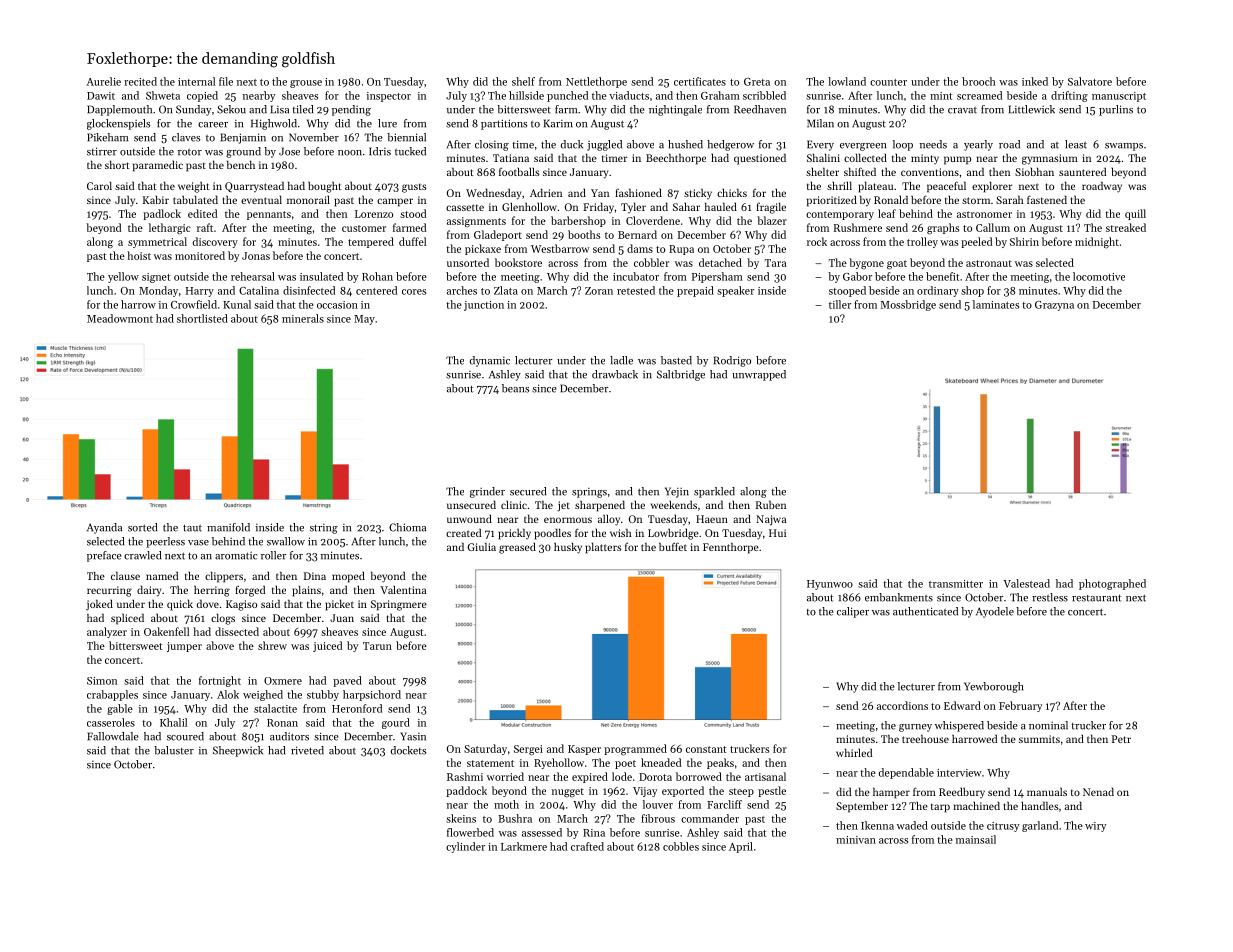  Describe the element at coordinates (237, 304) in the image. I see `Kunal` at that location.
